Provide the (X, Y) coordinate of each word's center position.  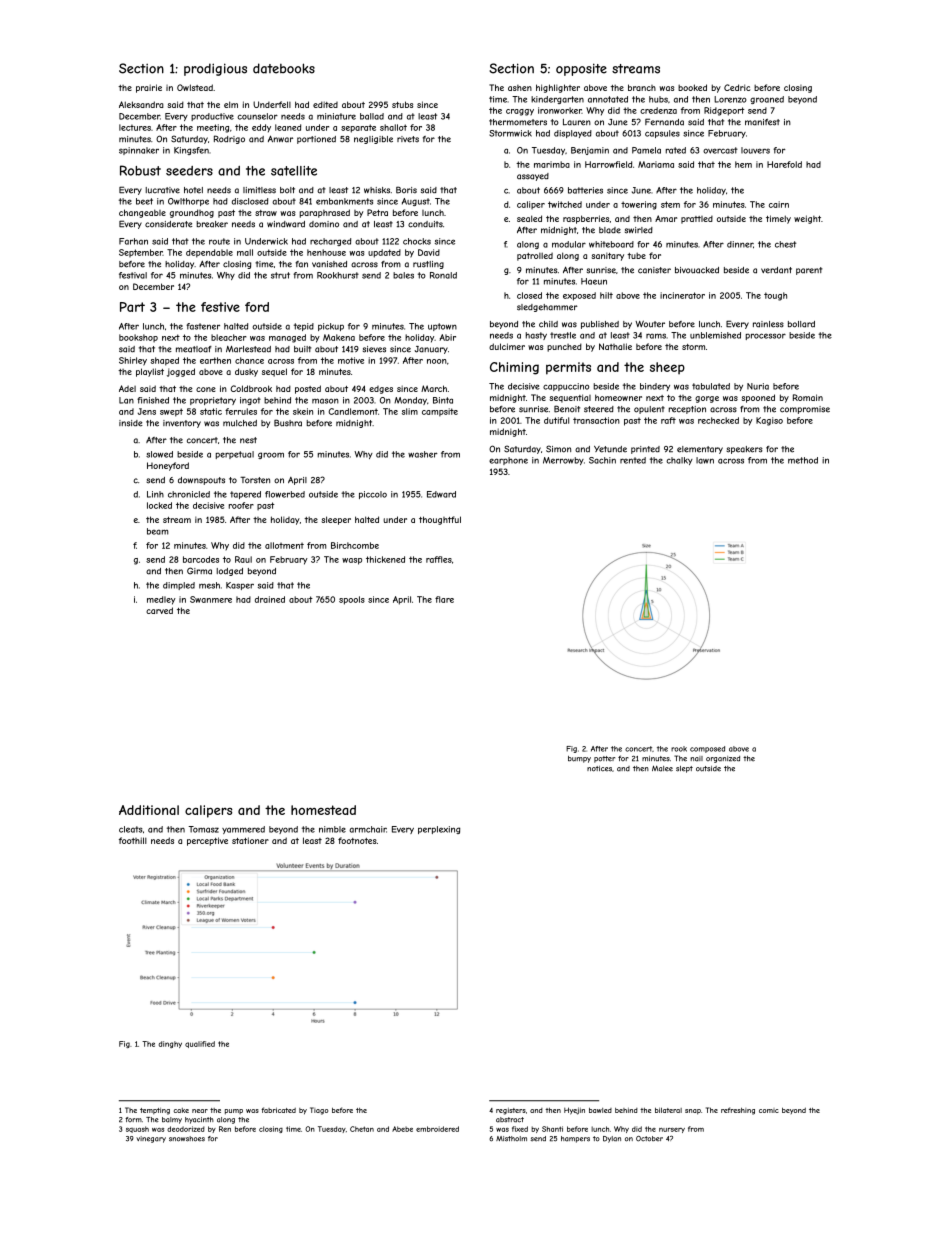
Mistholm (511, 1139)
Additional (149, 810)
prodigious (215, 69)
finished (153, 400)
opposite (581, 69)
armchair (368, 829)
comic (769, 1111)
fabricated (278, 1110)
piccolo (373, 495)
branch (642, 87)
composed (707, 749)
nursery (672, 1130)
